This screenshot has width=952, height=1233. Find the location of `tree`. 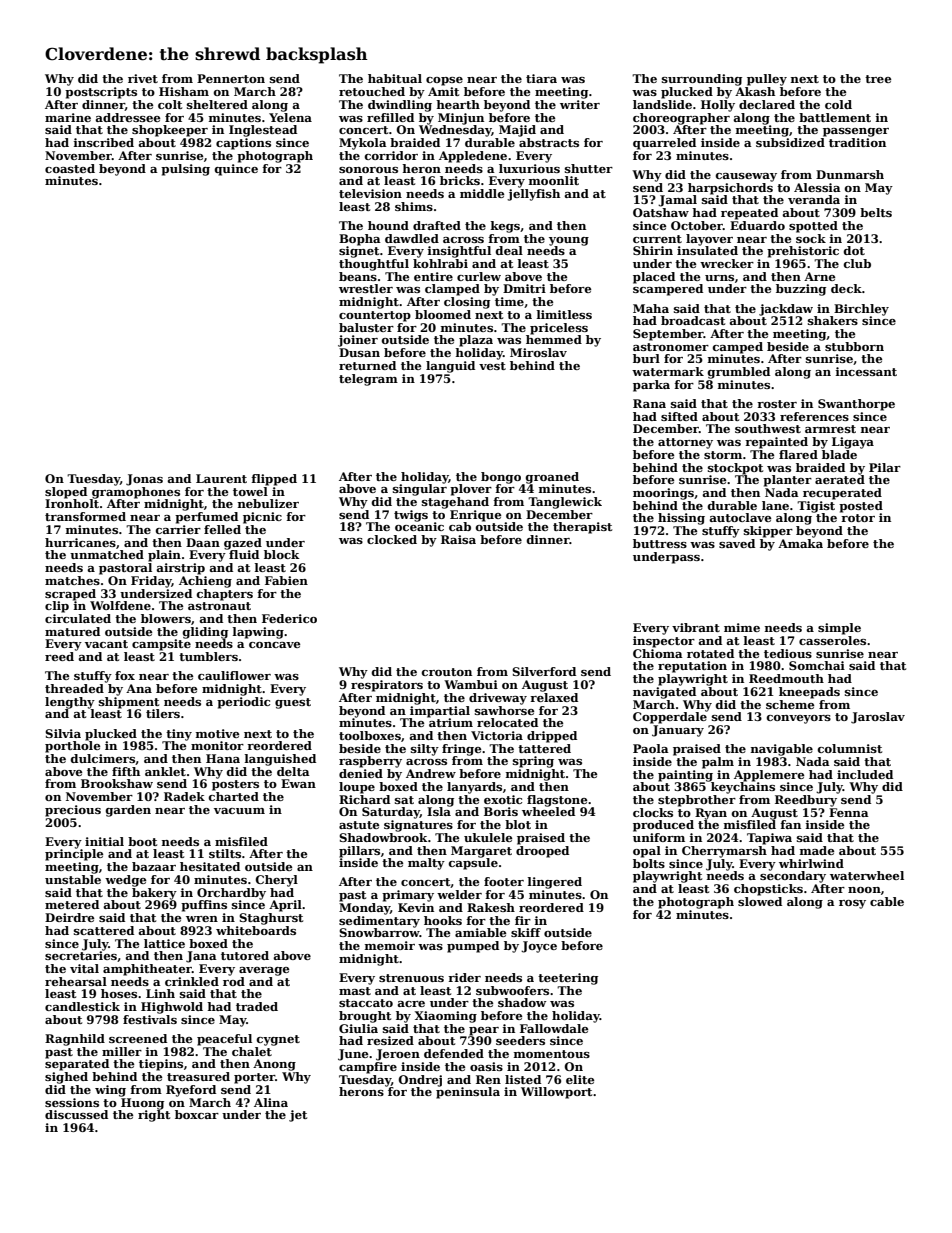

tree is located at coordinates (878, 79).
